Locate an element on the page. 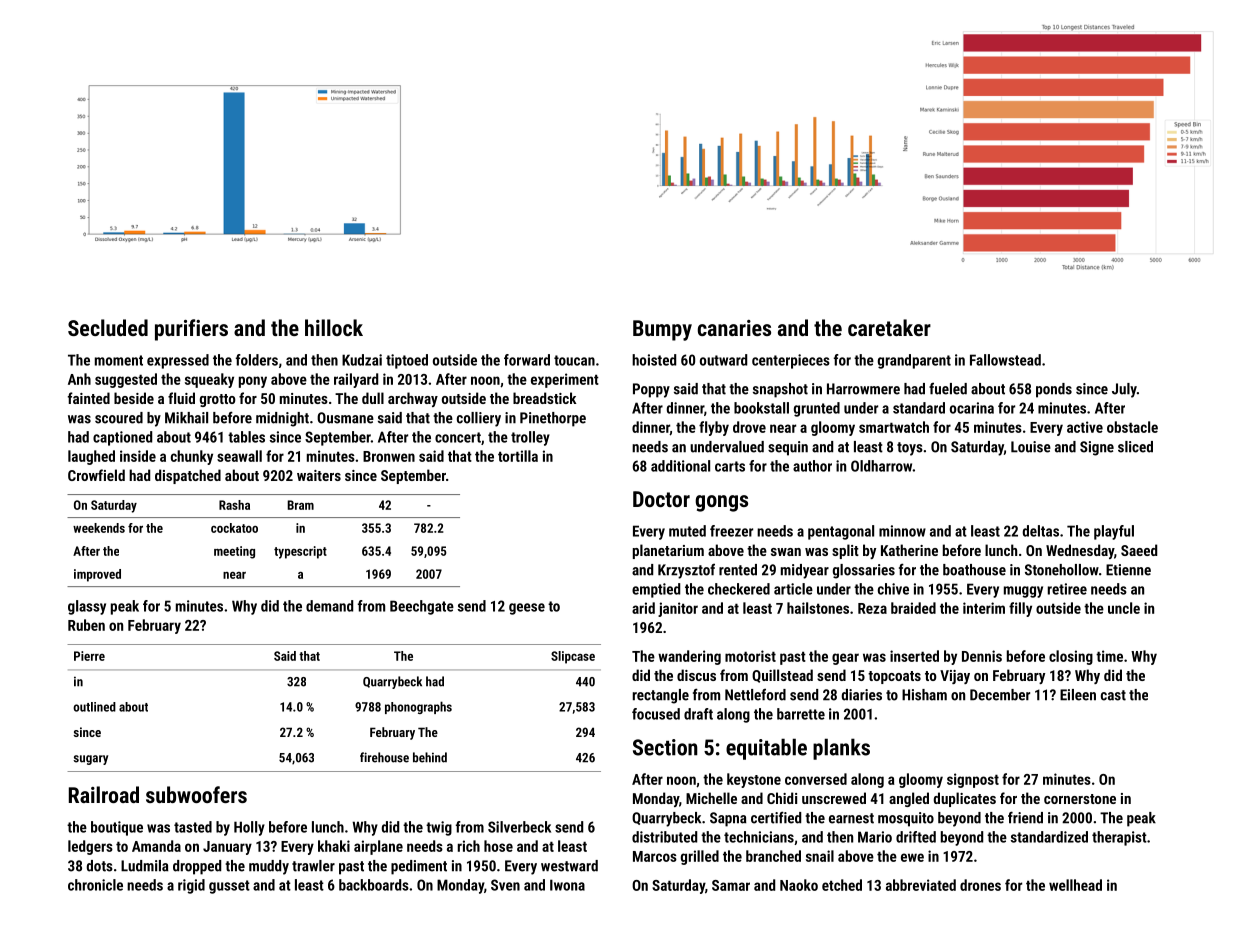 The height and width of the page is (952, 1233). waiters is located at coordinates (319, 475).
